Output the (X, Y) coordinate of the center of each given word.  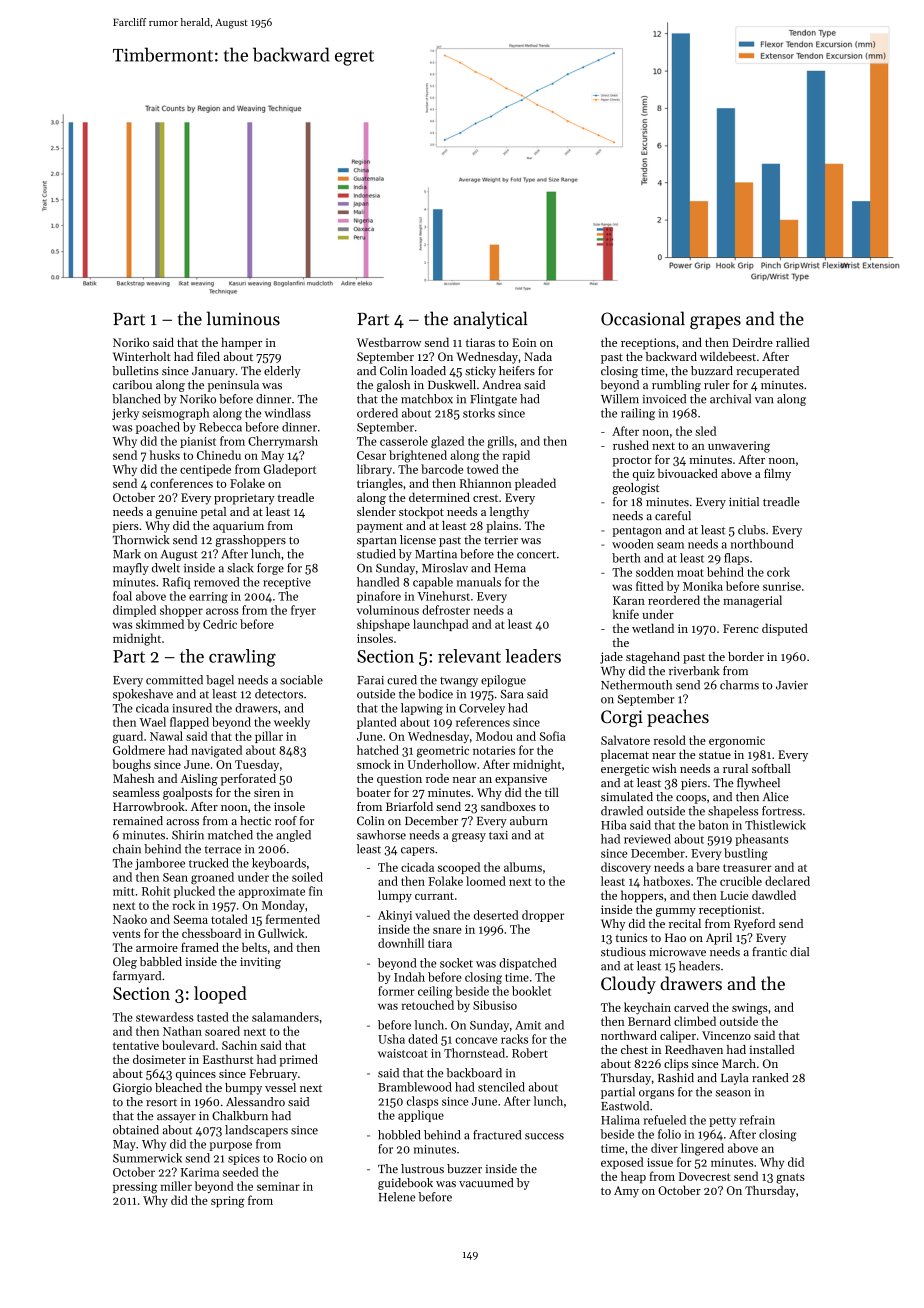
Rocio (292, 1158)
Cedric (220, 624)
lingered (702, 1149)
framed (200, 947)
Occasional (643, 318)
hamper (241, 343)
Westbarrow (389, 342)
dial (799, 951)
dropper (543, 916)
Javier (792, 685)
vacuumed (486, 1183)
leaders (533, 656)
